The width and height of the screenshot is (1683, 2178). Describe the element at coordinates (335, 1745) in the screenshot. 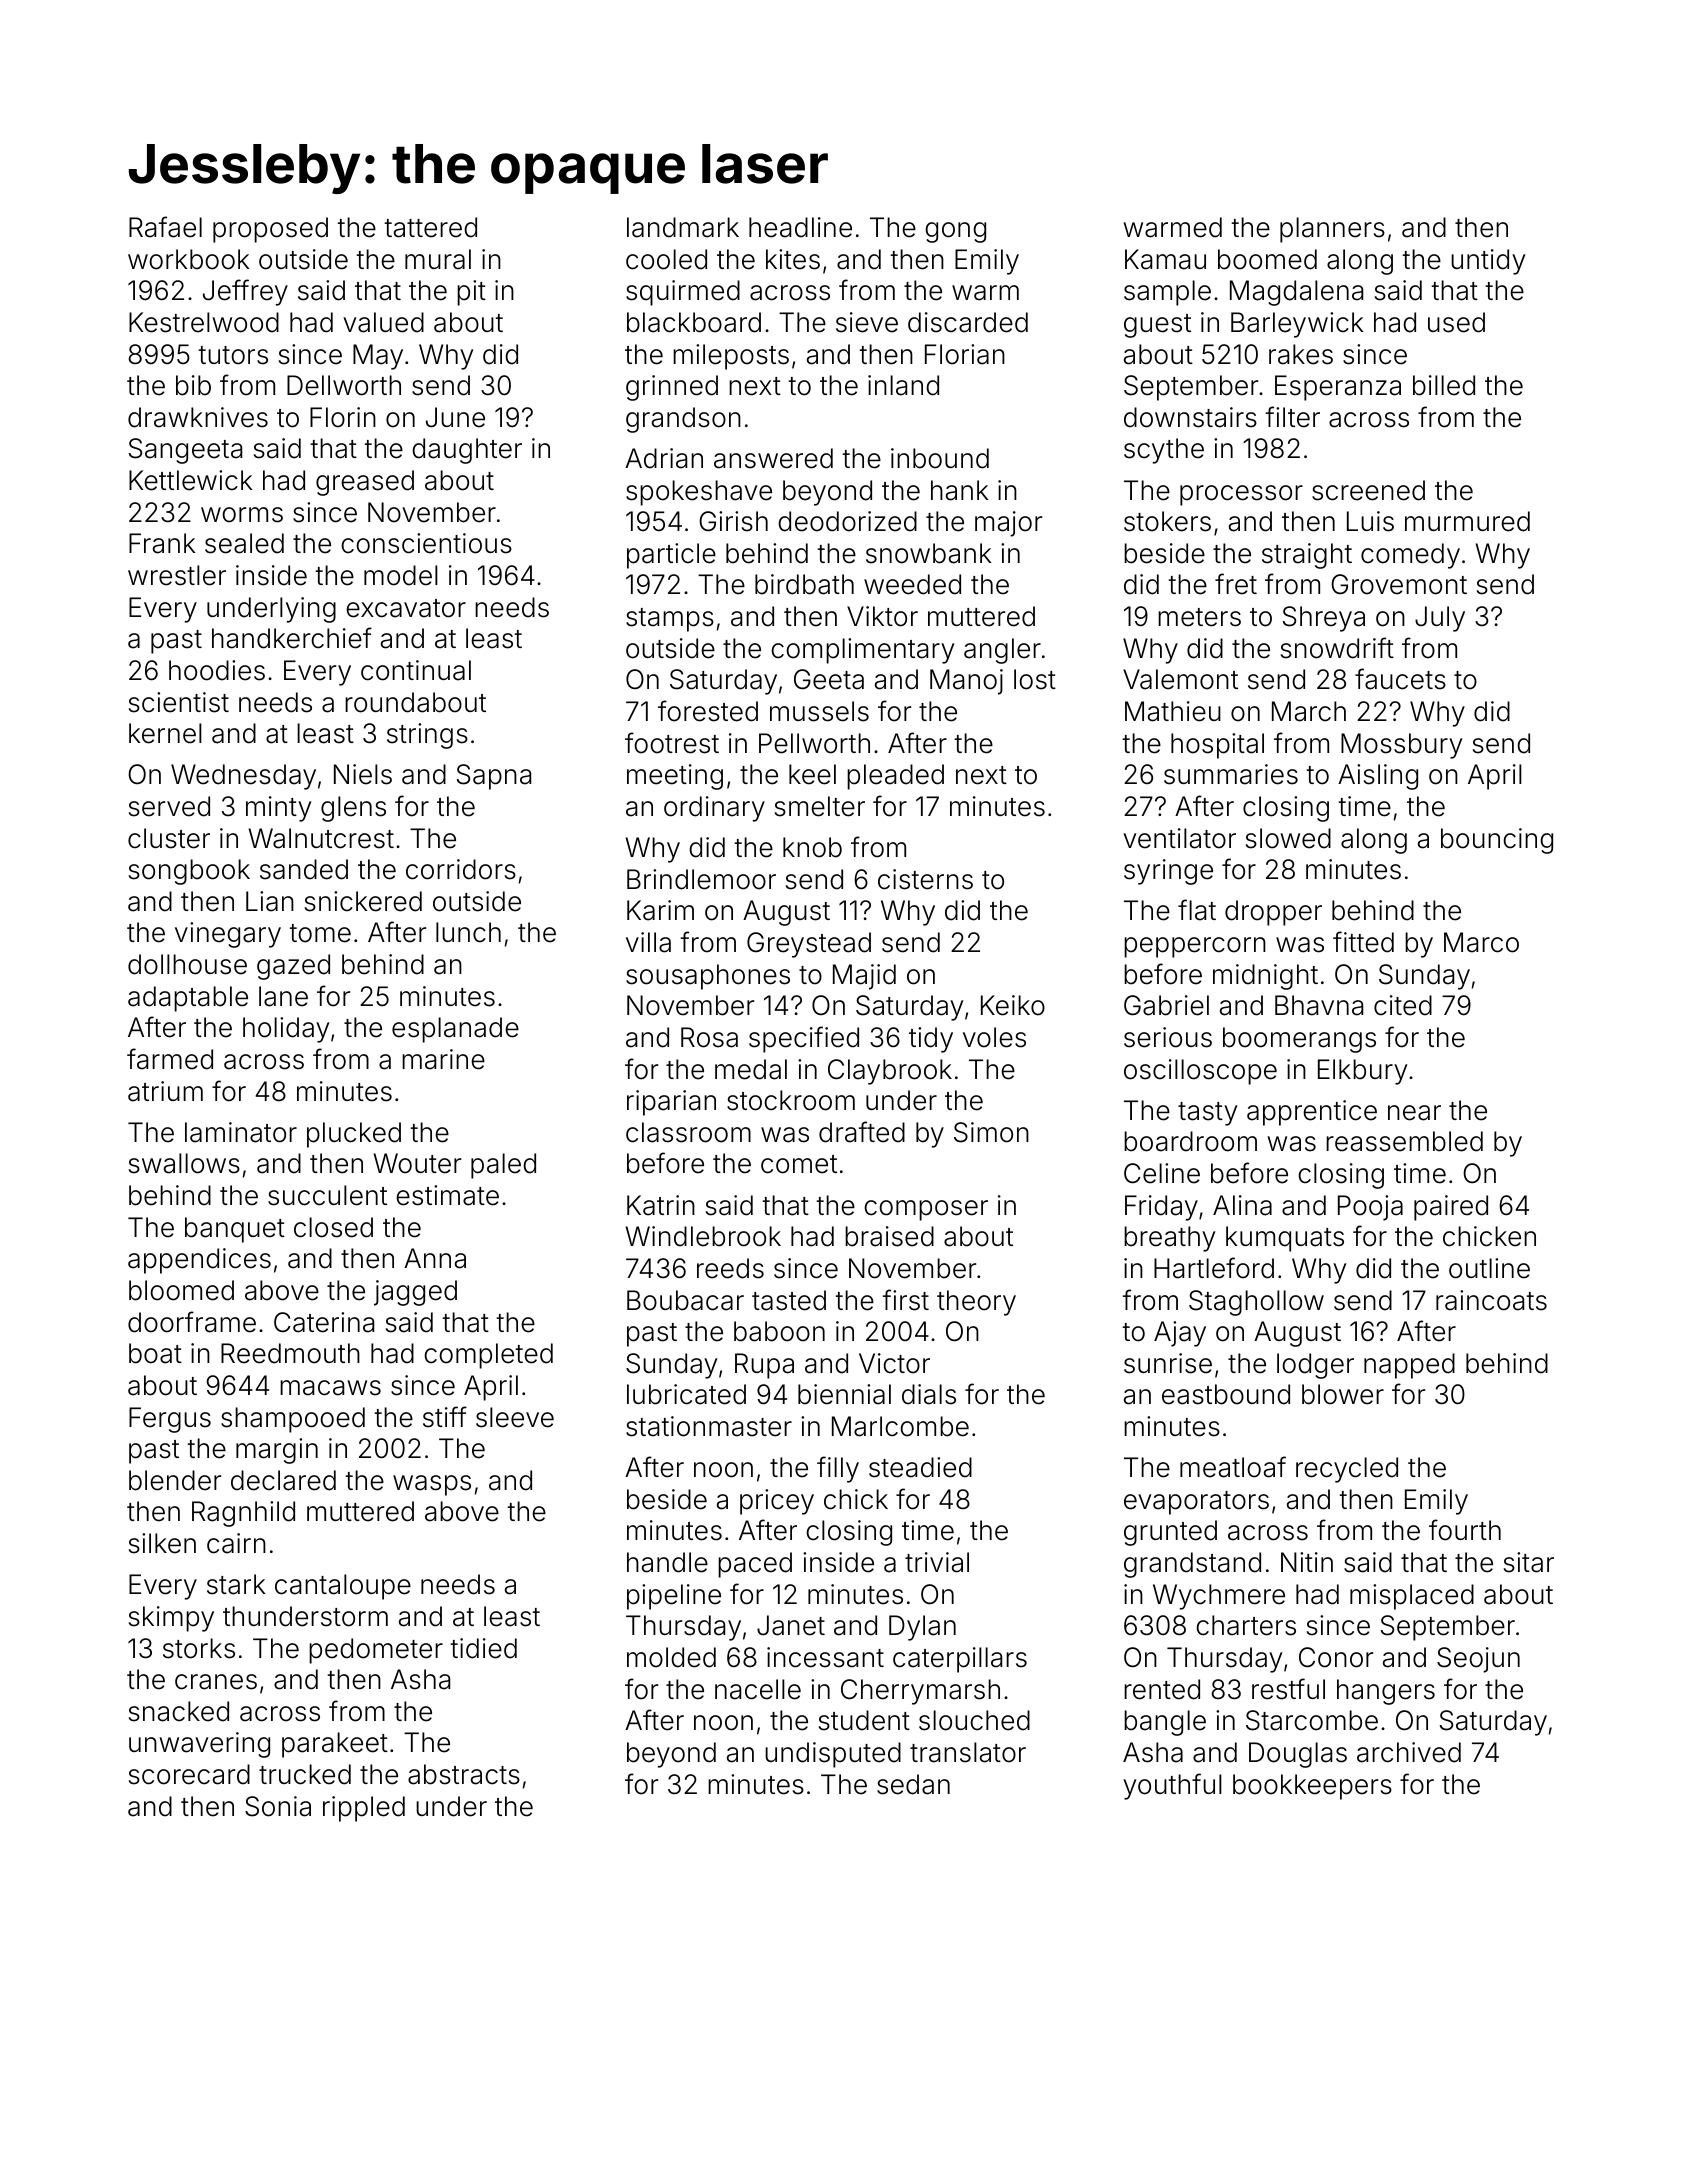

I see `parakeet` at that location.
